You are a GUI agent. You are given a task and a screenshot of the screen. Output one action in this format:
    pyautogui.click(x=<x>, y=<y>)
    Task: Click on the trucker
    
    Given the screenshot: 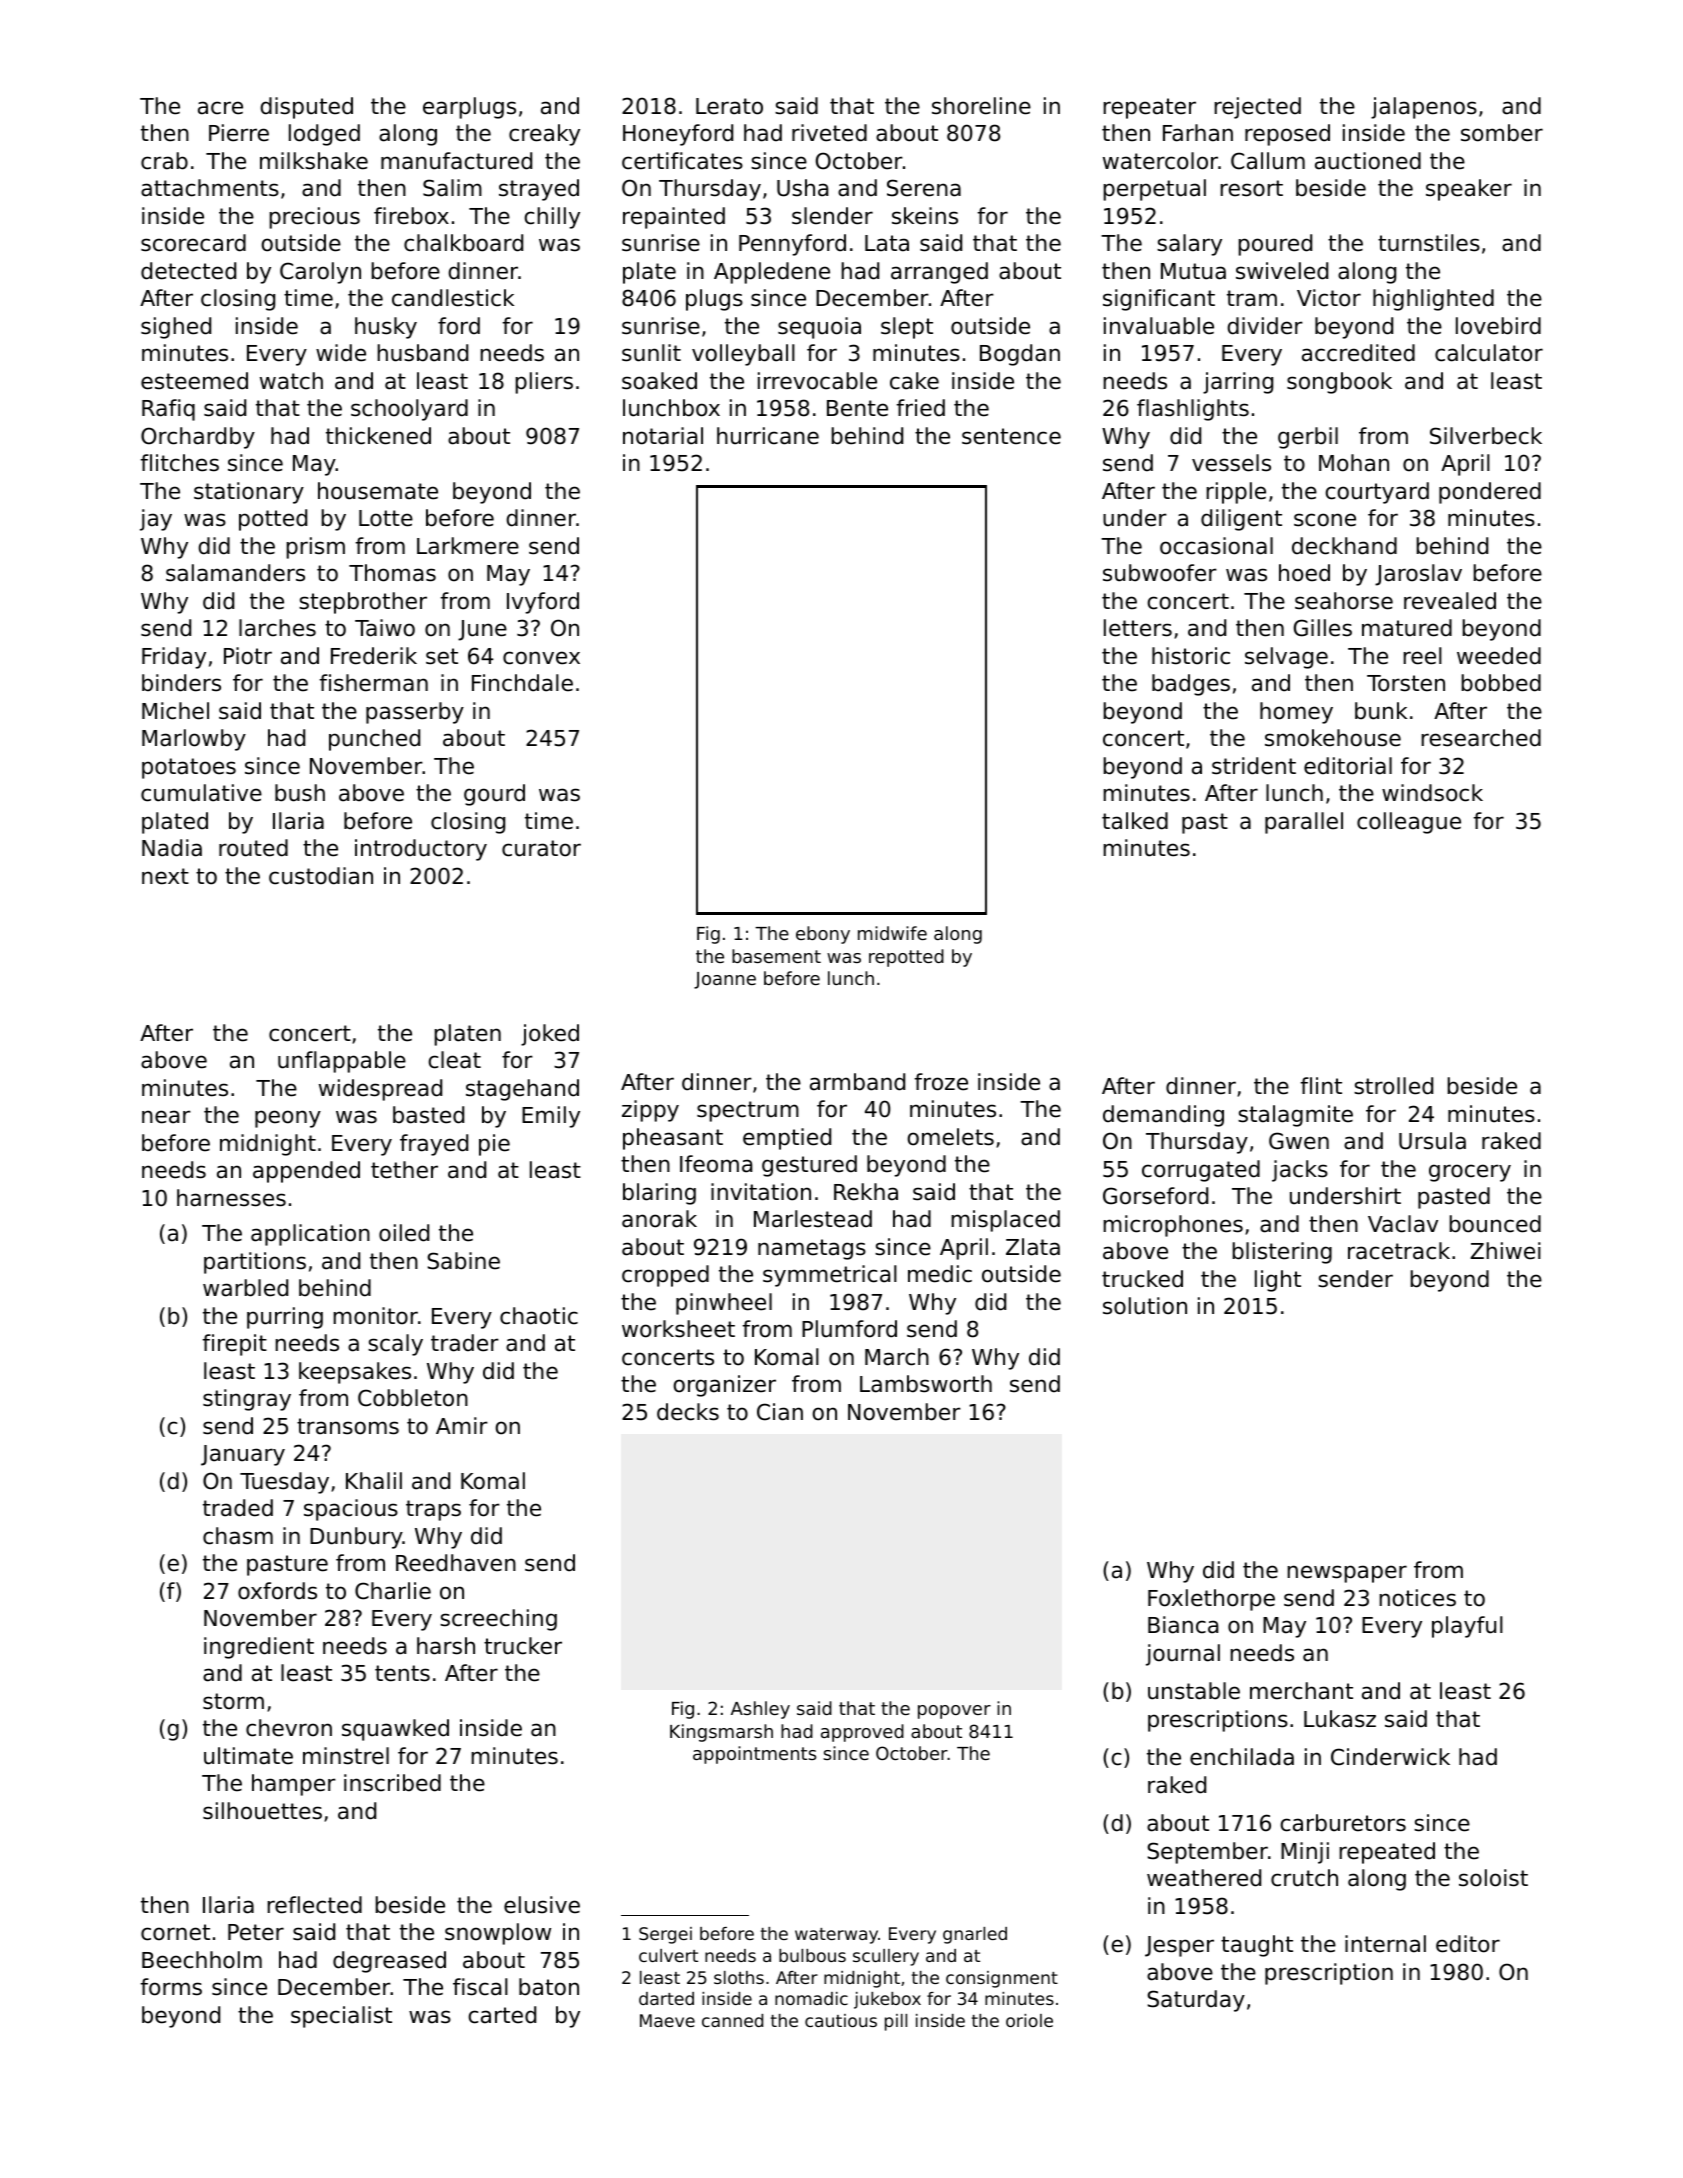 What is the action you would take?
    pyautogui.click(x=523, y=1646)
